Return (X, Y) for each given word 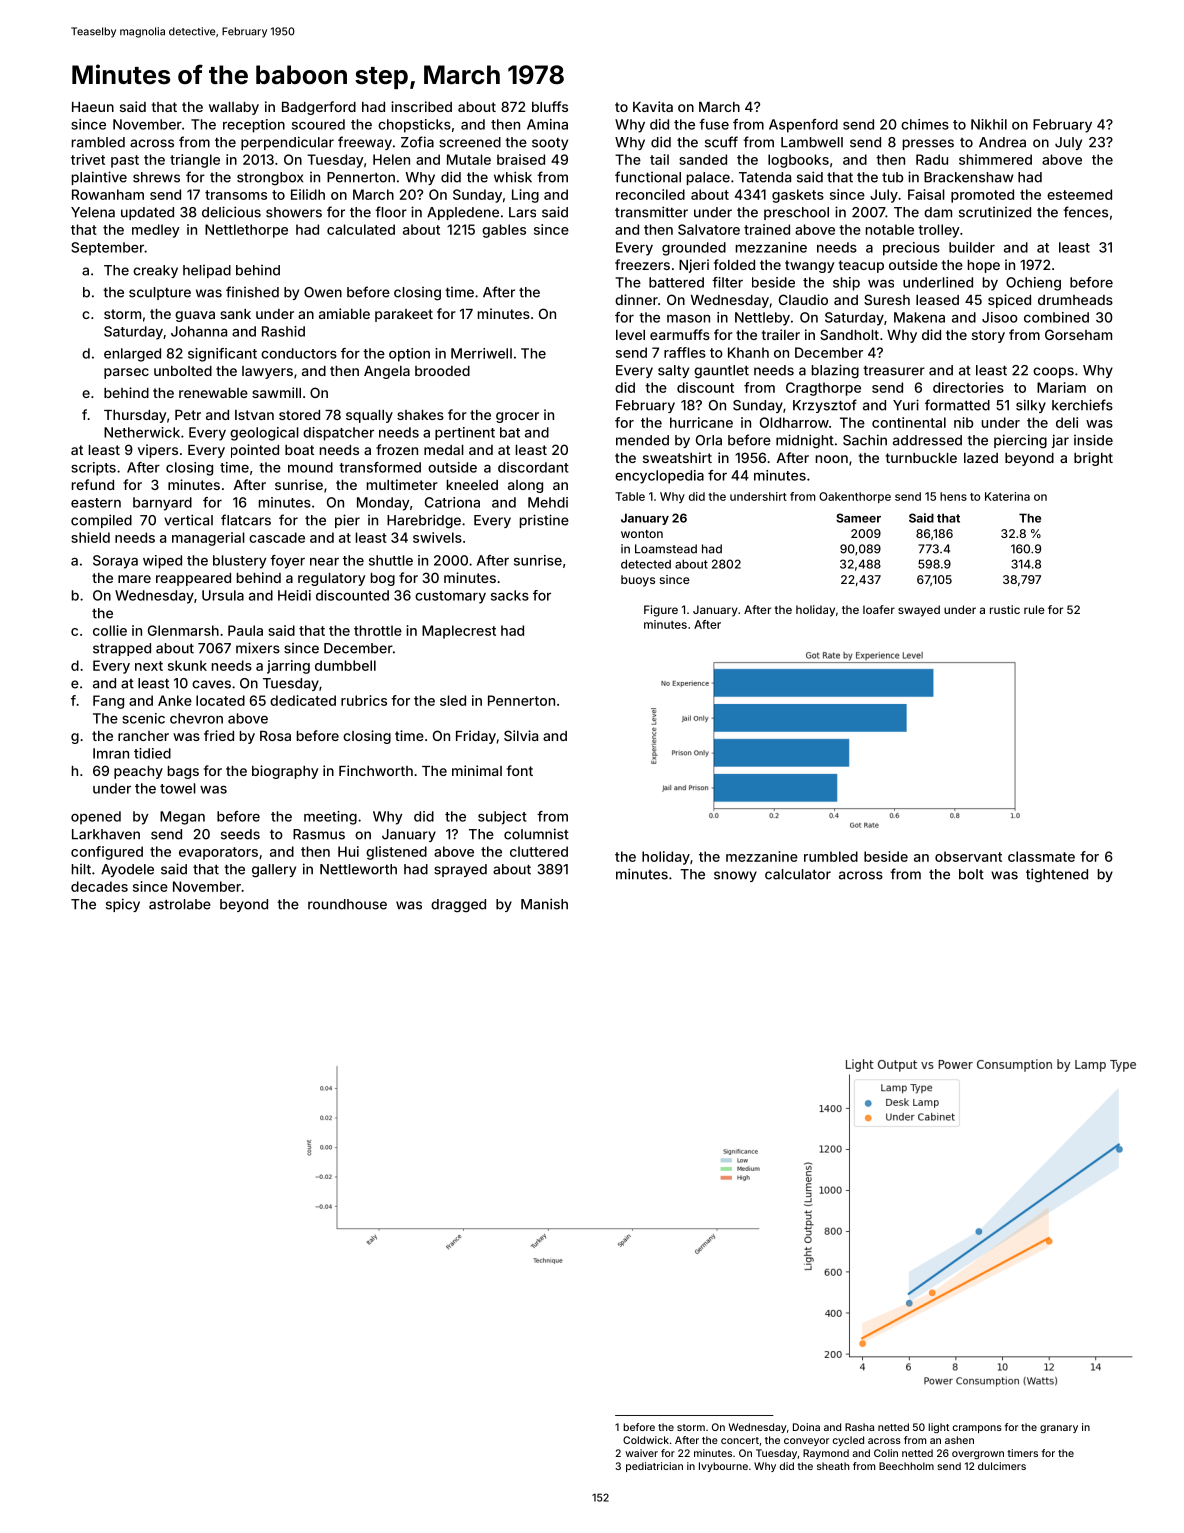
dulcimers (1002, 1466)
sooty (550, 144)
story (988, 336)
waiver (642, 1453)
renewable (213, 393)
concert (740, 1440)
